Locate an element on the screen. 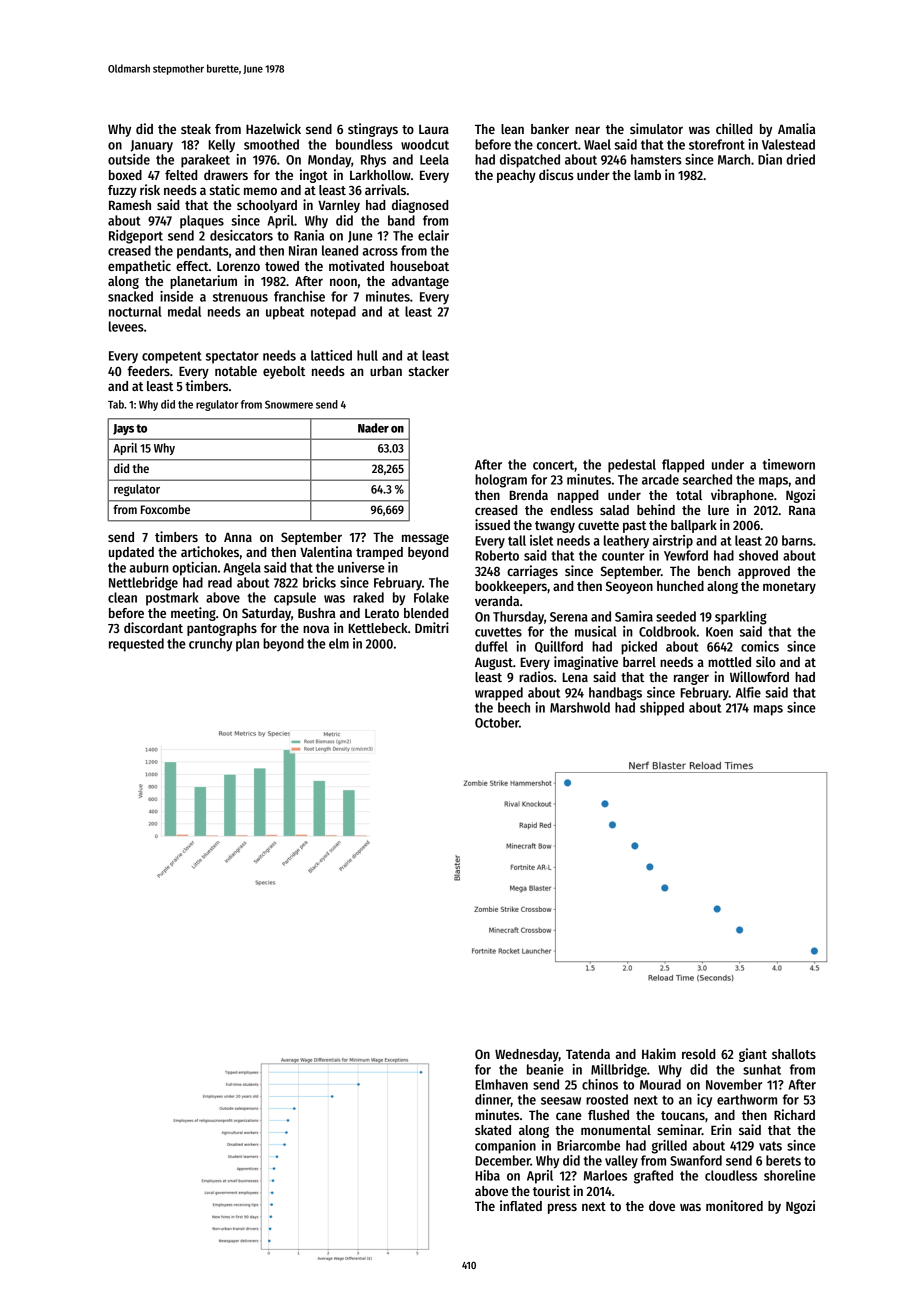 This screenshot has height=1314, width=924. inflated is located at coordinates (521, 1205).
